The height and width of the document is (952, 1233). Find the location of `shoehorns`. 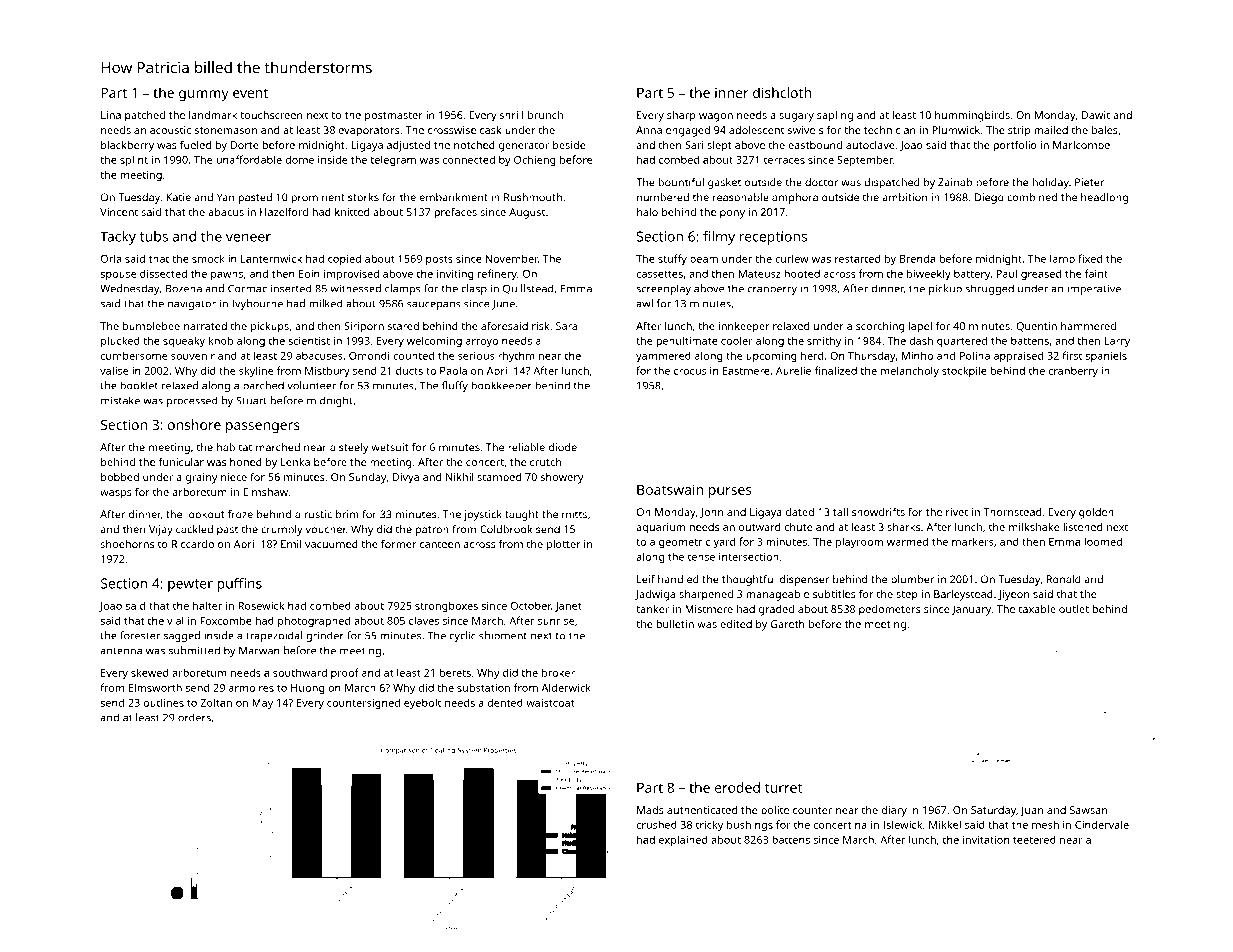

shoehorns is located at coordinates (127, 544).
